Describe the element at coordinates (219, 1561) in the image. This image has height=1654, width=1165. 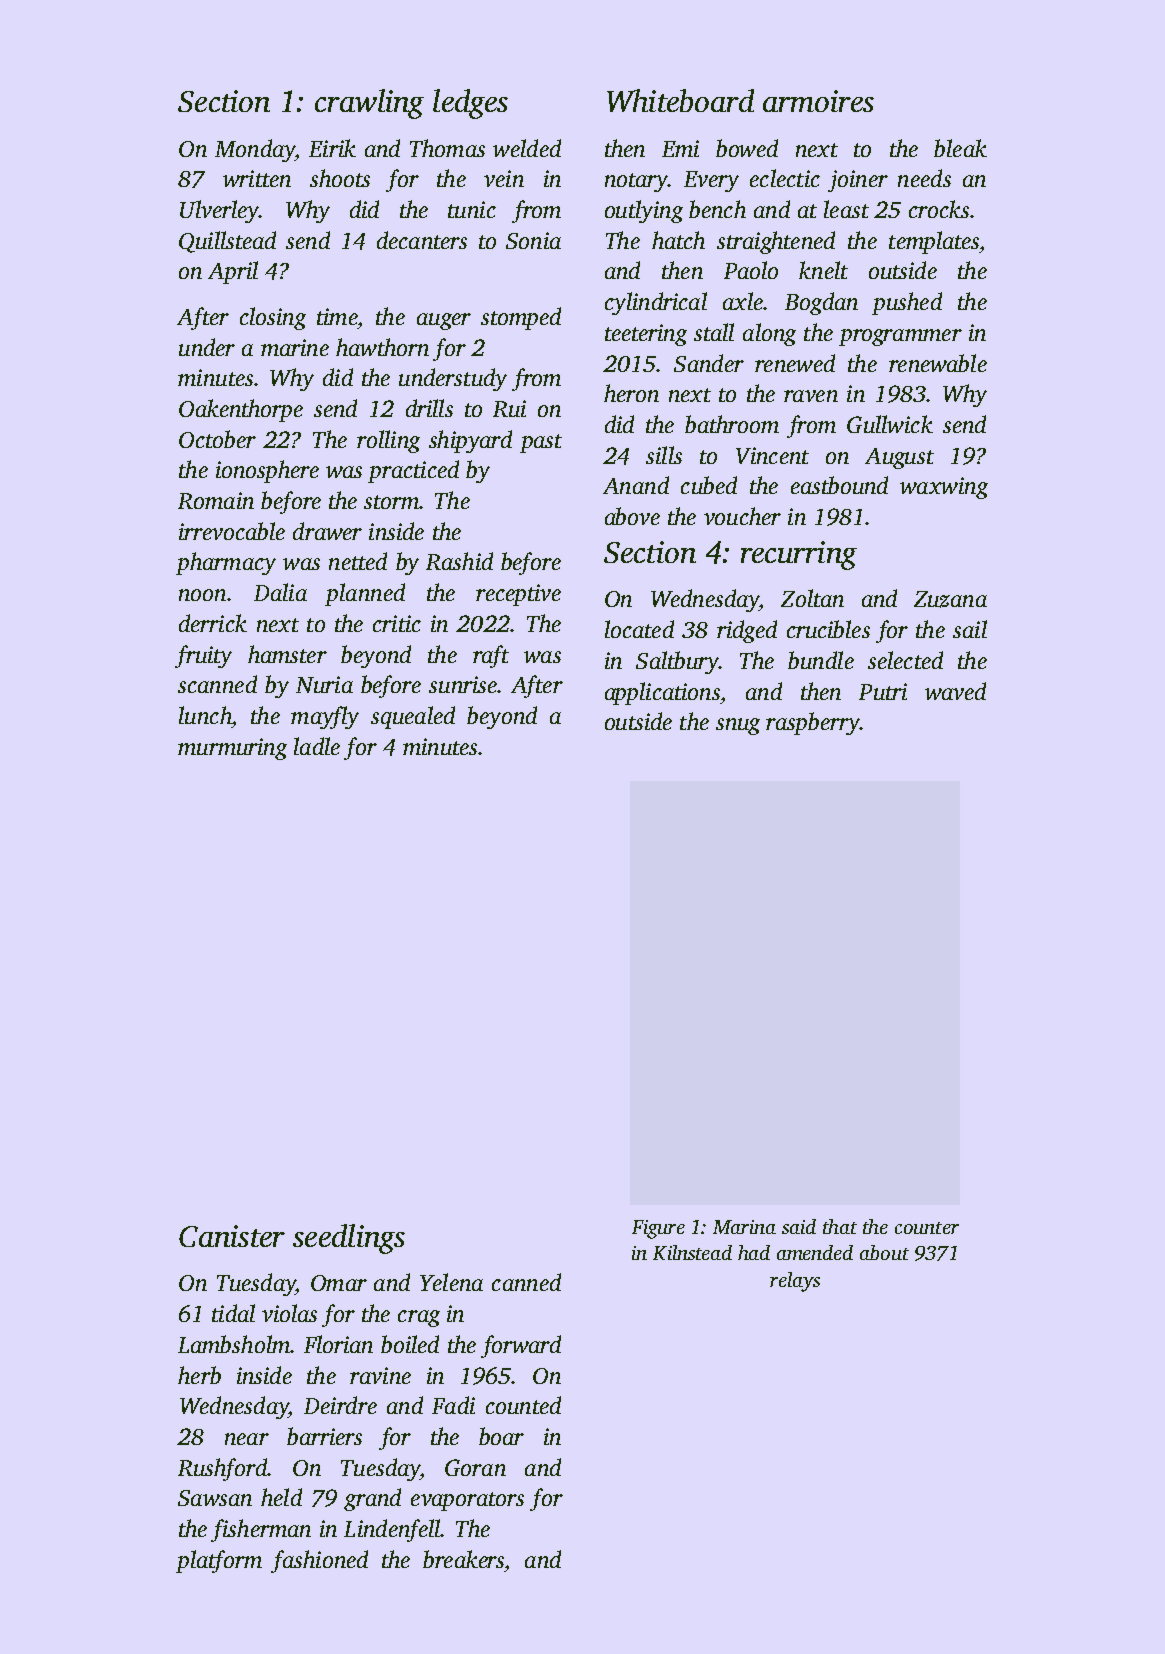
I see `platform` at that location.
